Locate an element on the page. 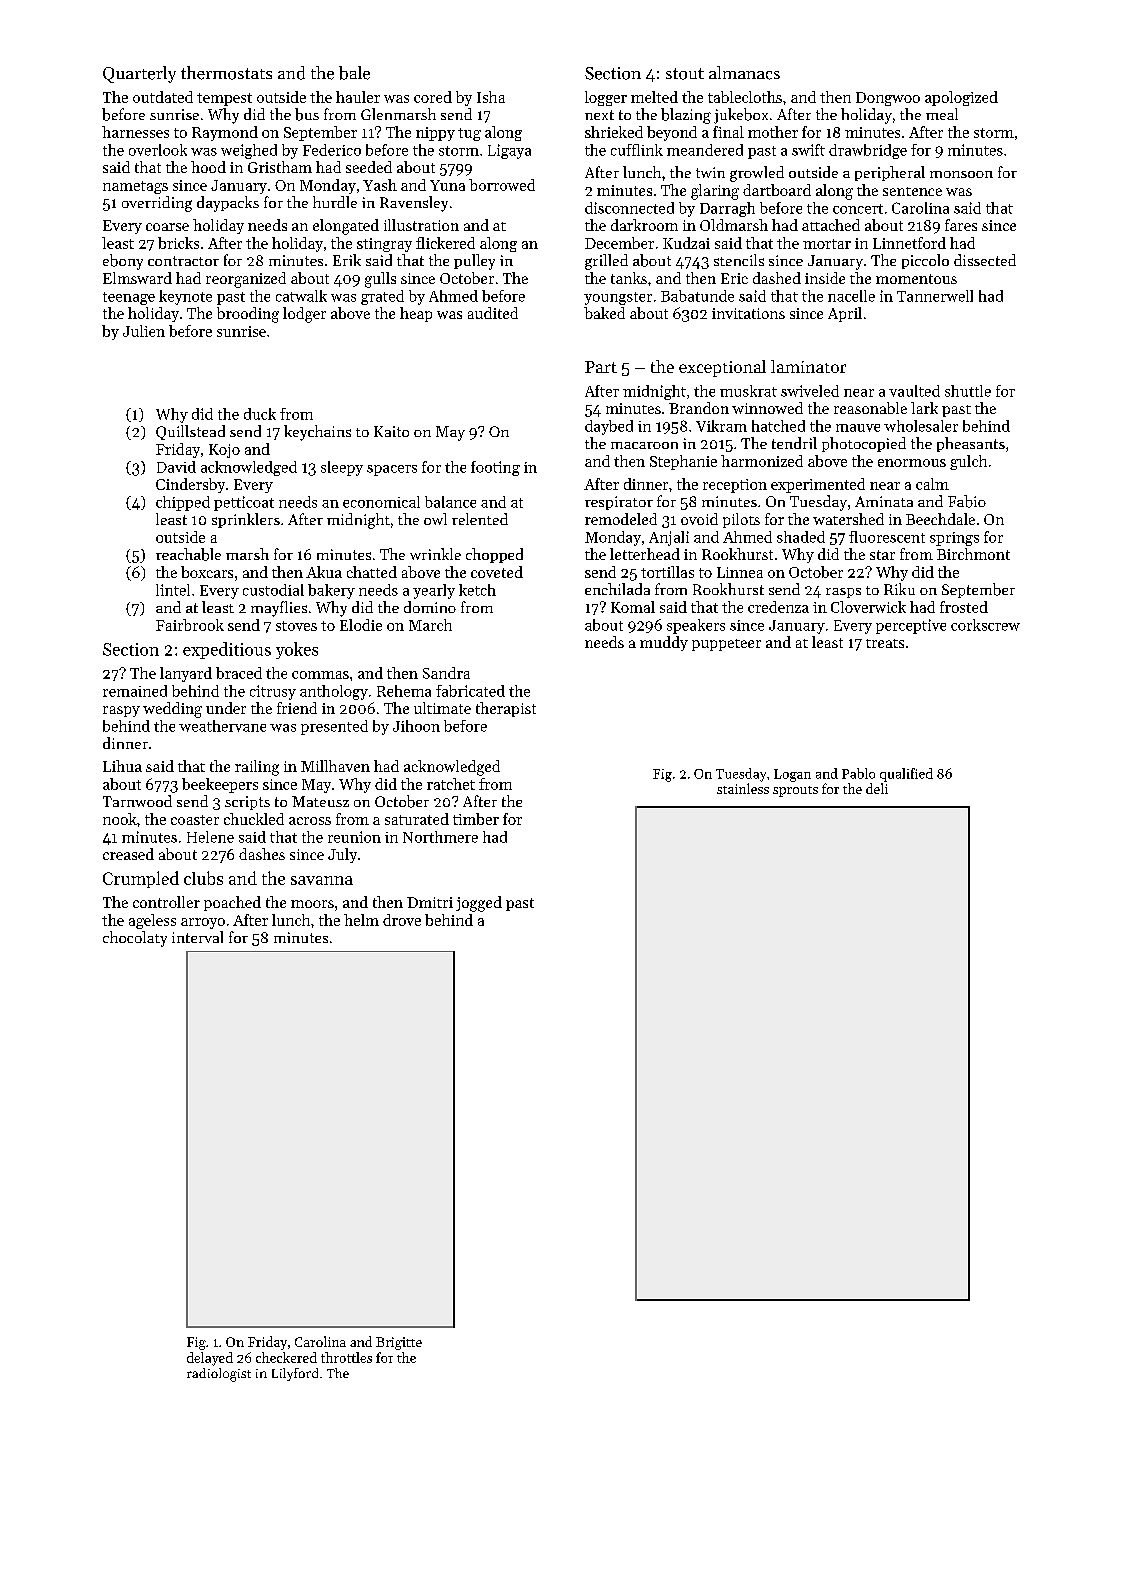 Image resolution: width=1123 pixels, height=1589 pixels. ratchet is located at coordinates (451, 784).
